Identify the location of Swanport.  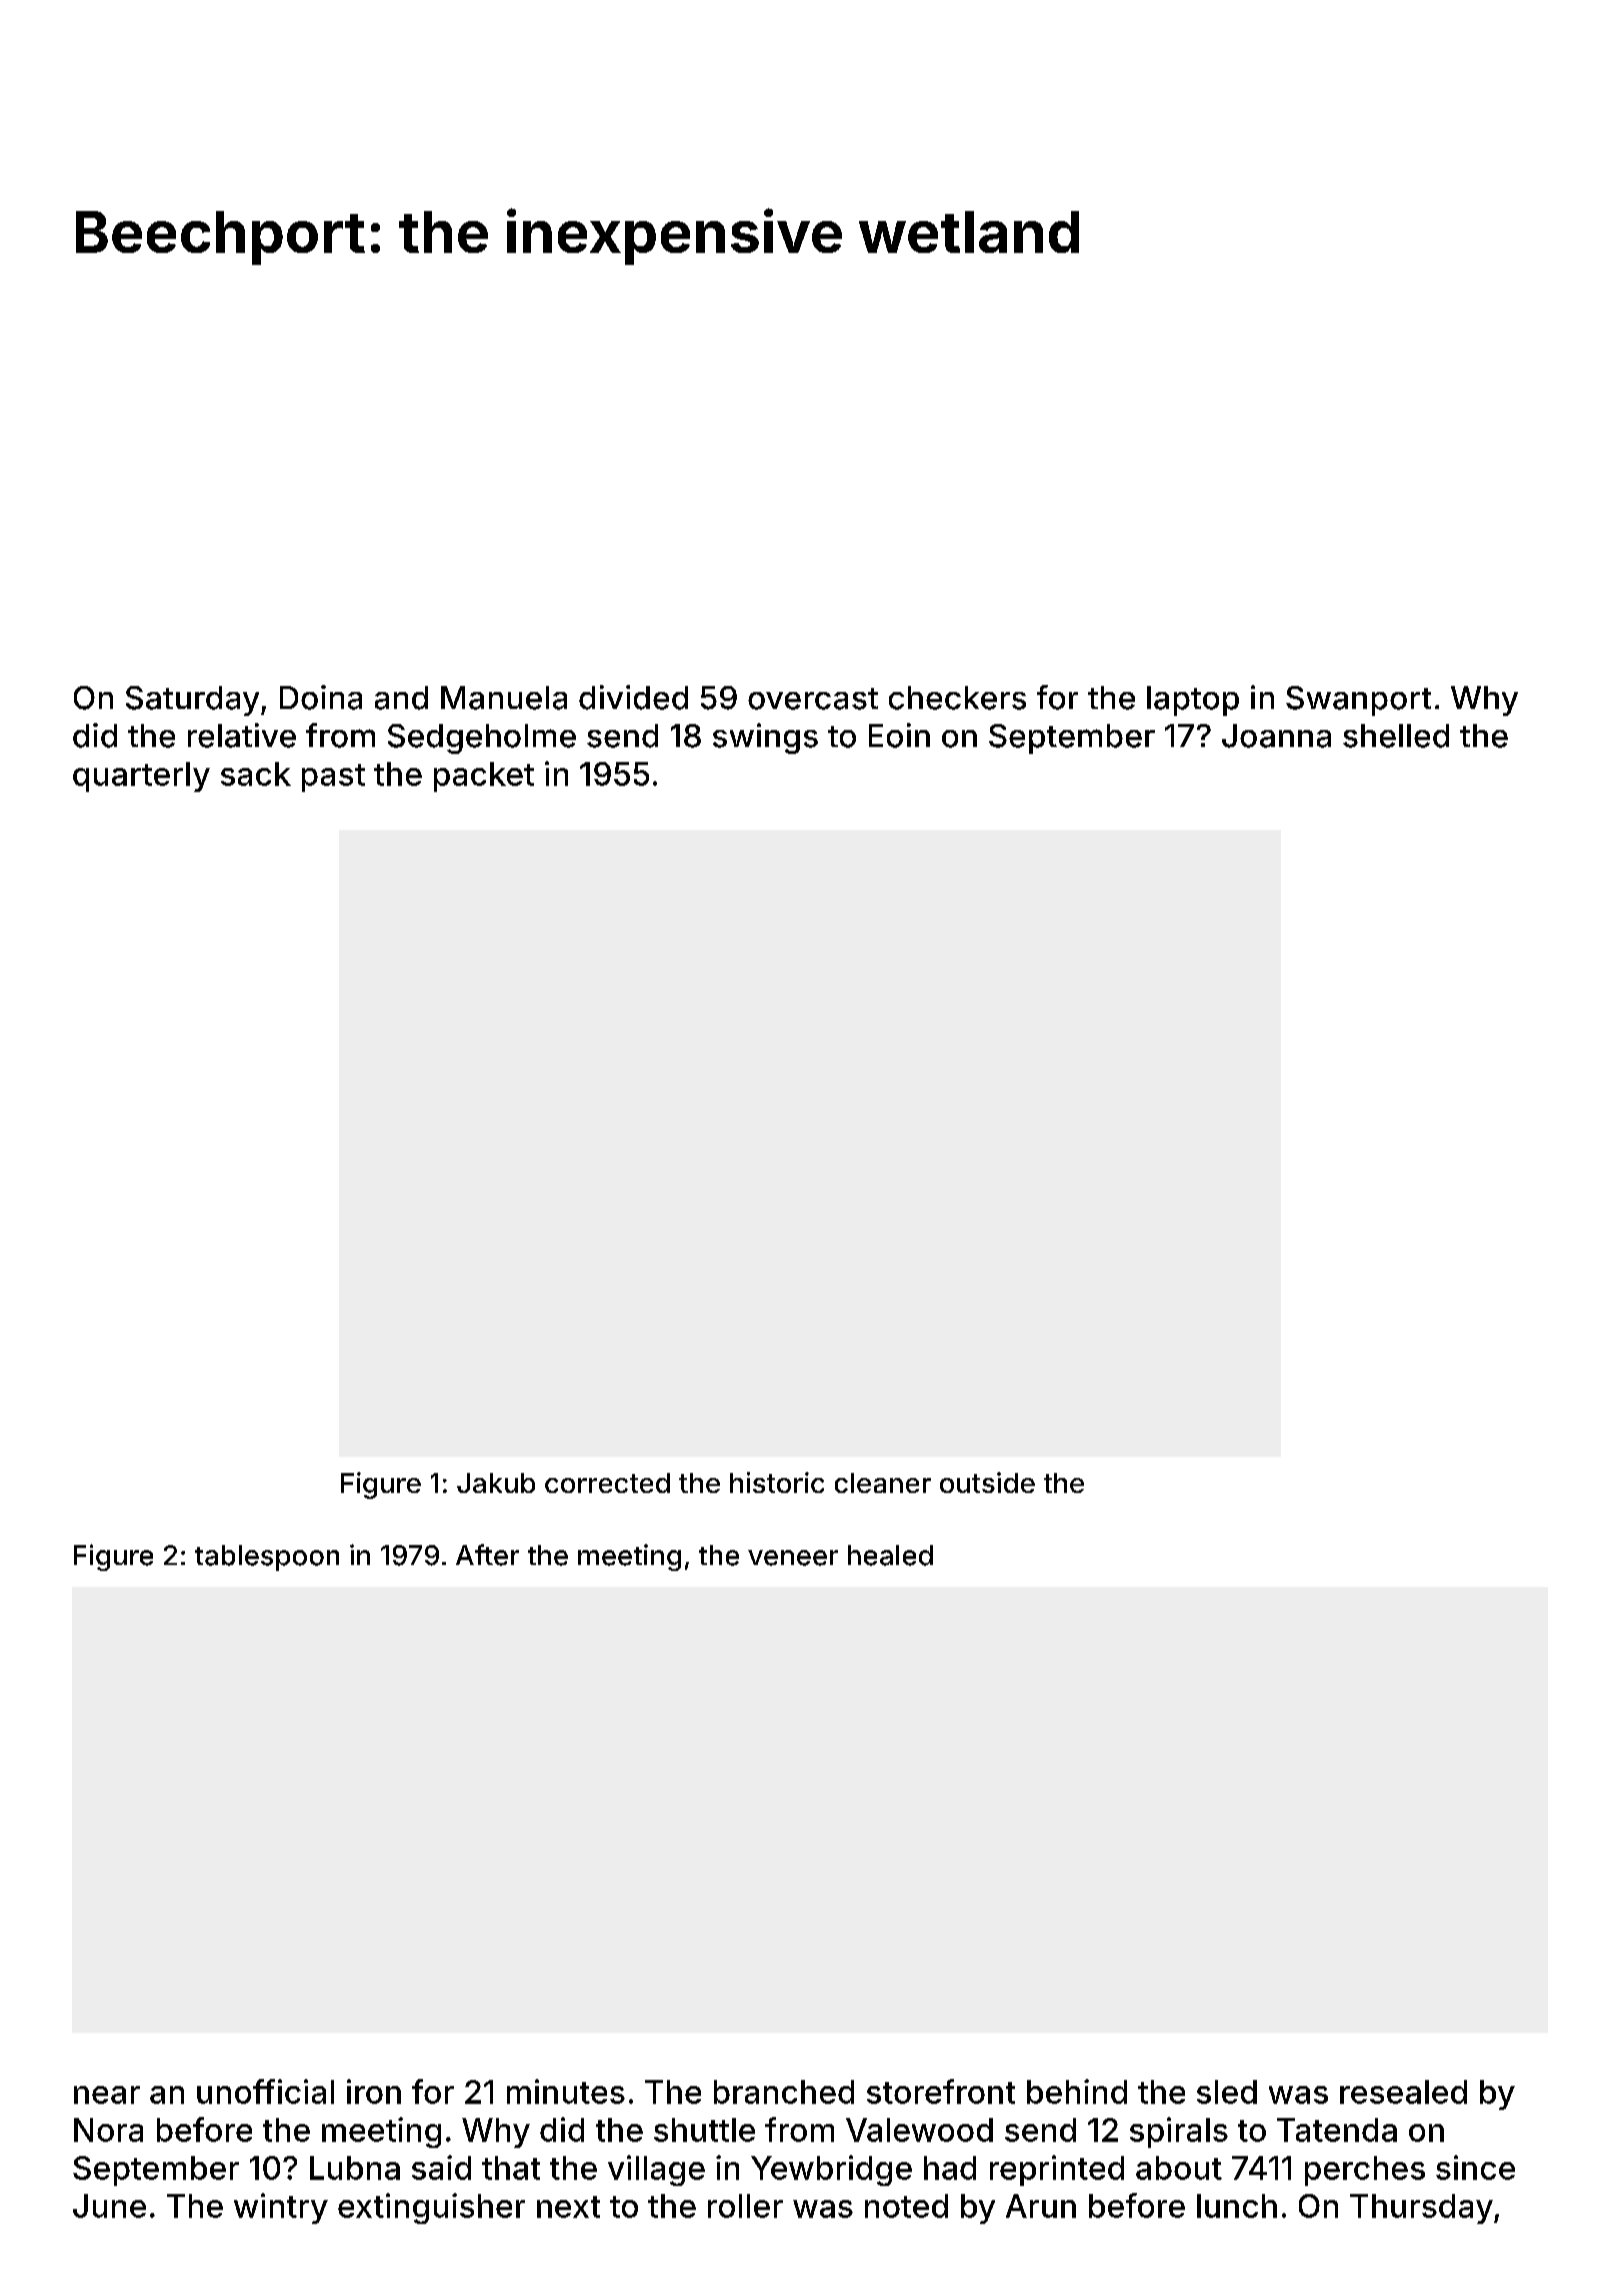
(1358, 701).
